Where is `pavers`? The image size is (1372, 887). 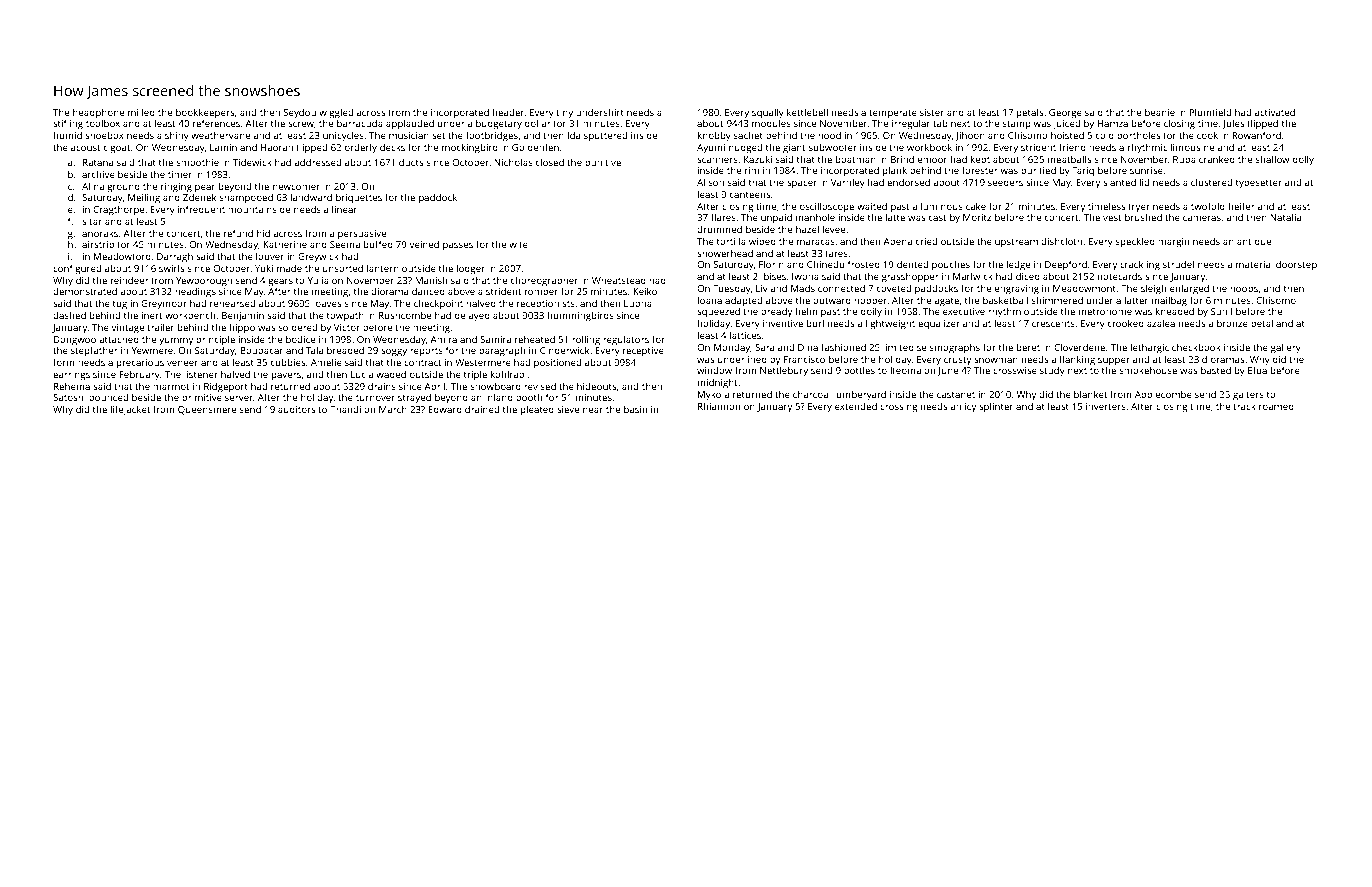 pavers is located at coordinates (286, 376).
